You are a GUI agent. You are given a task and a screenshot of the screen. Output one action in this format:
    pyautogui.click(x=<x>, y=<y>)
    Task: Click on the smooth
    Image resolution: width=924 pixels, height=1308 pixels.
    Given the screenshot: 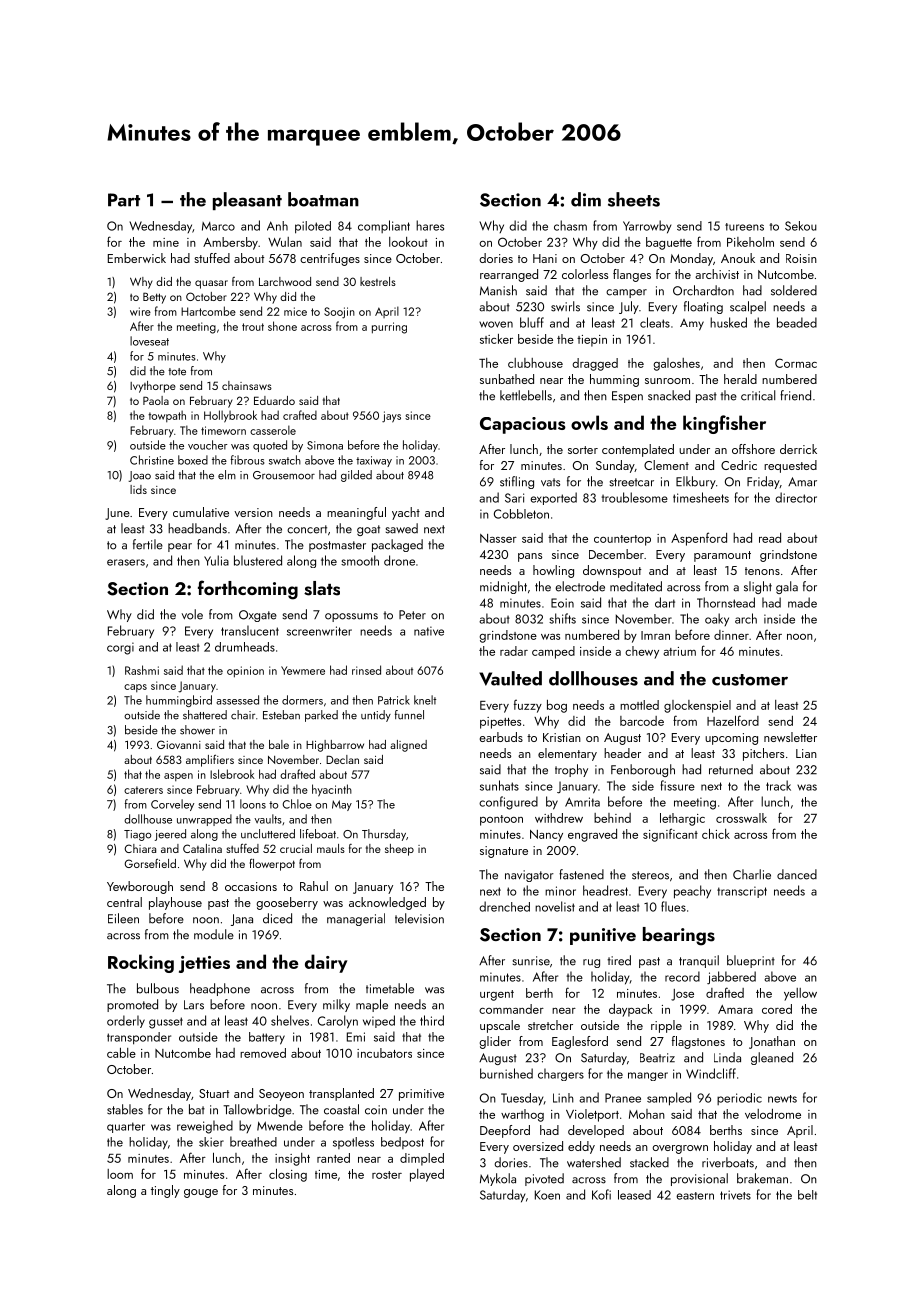 What is the action you would take?
    pyautogui.click(x=360, y=560)
